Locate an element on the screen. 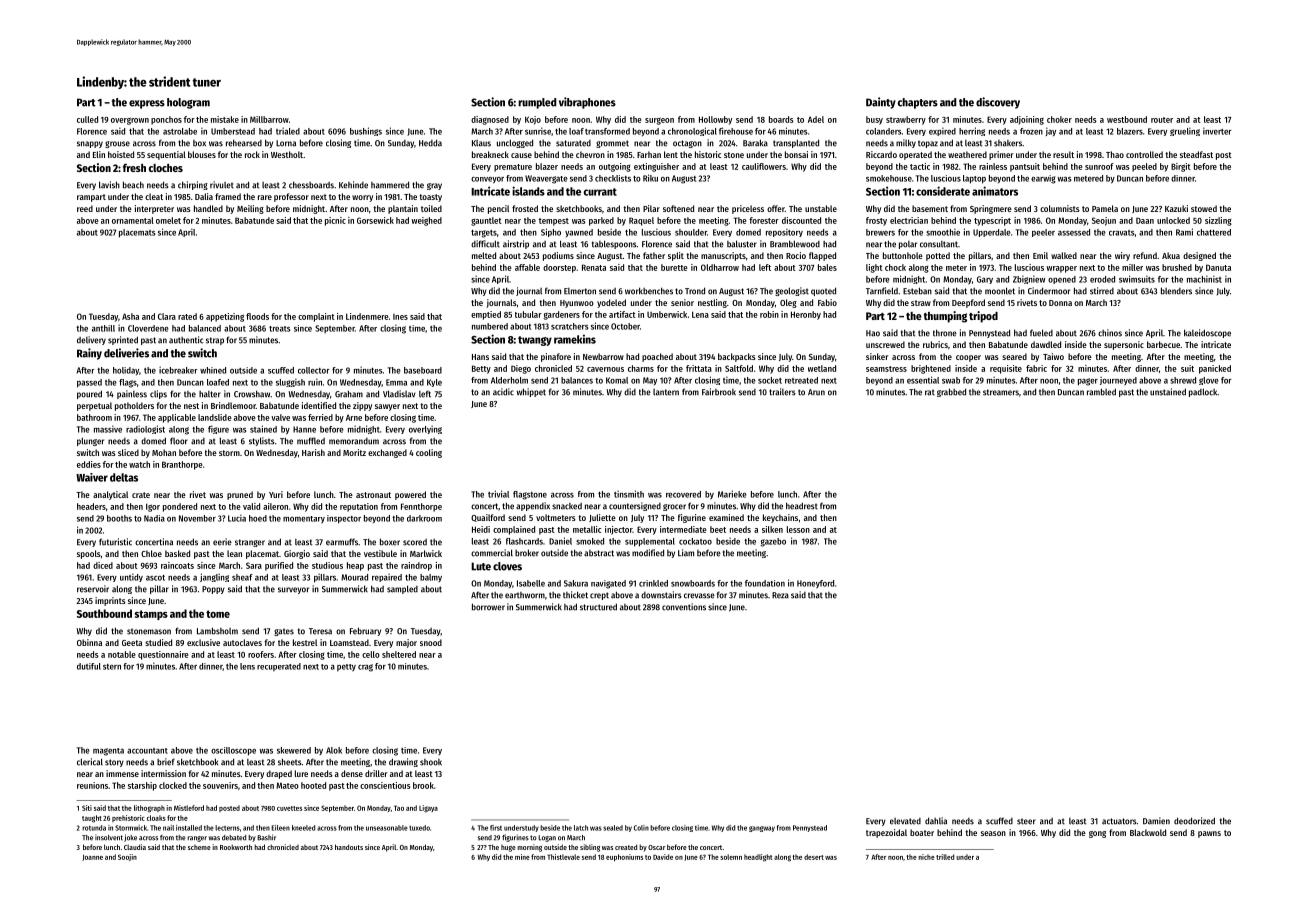  discovery is located at coordinates (998, 103).
